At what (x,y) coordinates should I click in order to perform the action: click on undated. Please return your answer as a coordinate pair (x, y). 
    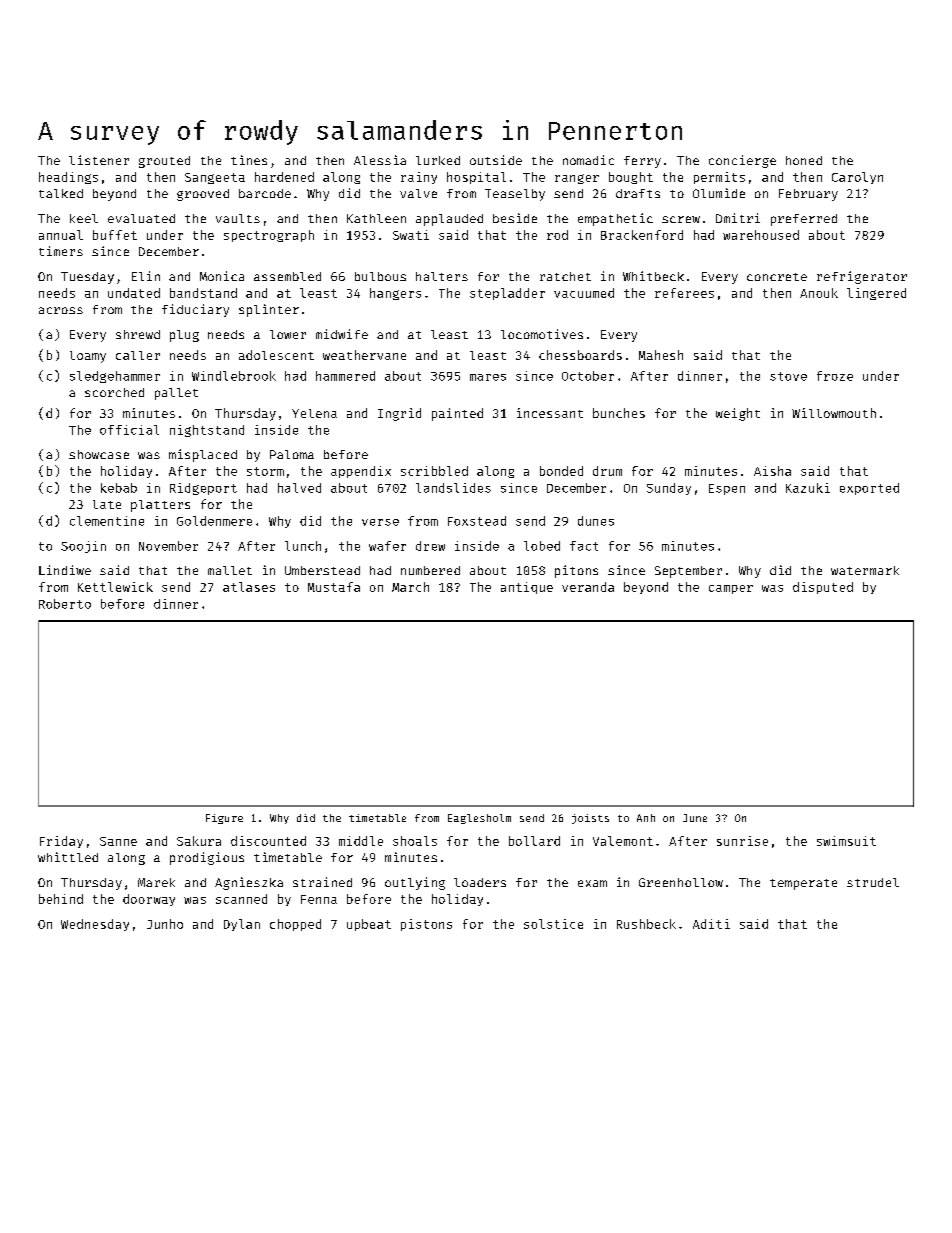
    Looking at the image, I should click on (134, 293).
